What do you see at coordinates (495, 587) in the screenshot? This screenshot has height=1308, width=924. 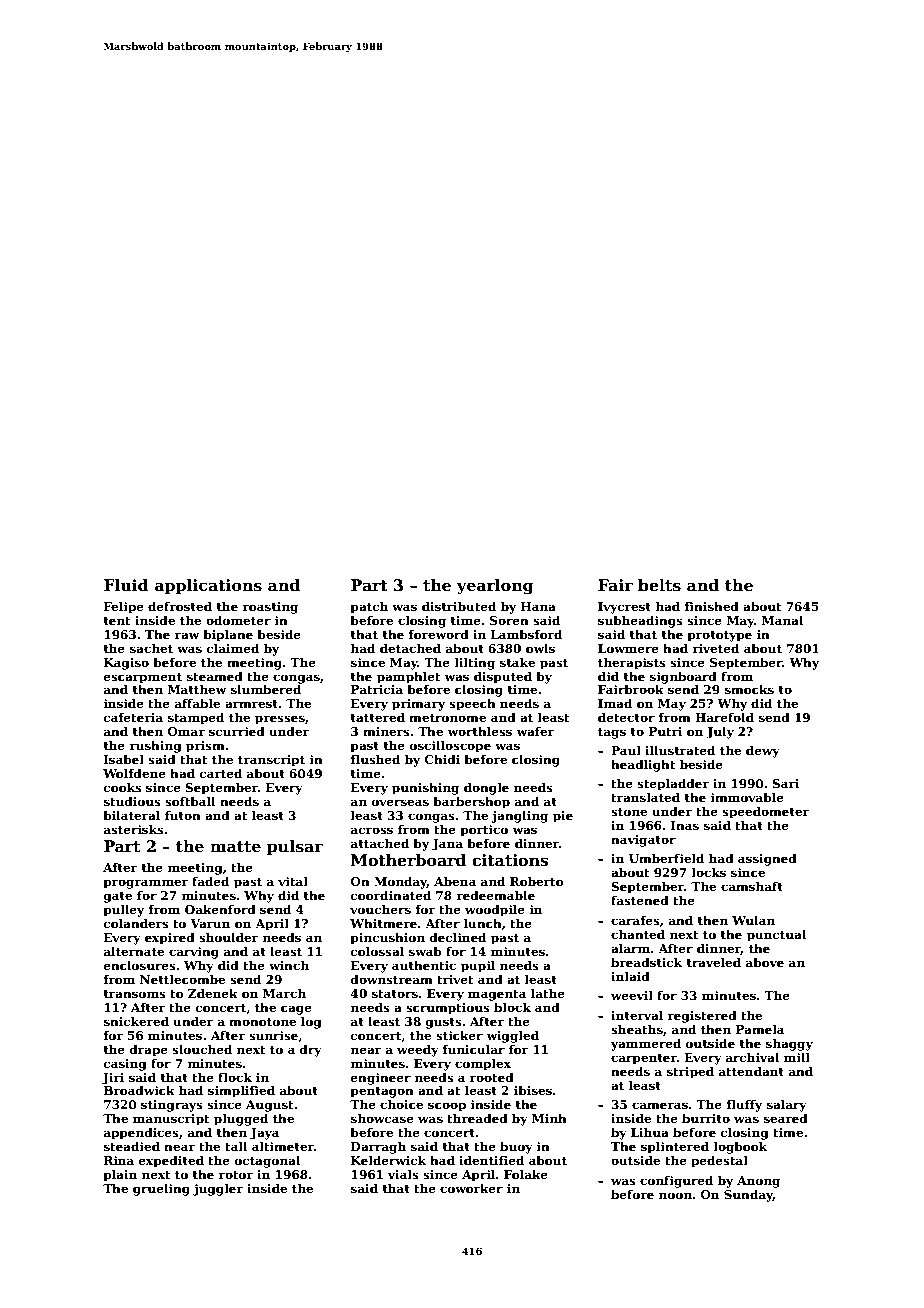 I see `yearlong` at bounding box center [495, 587].
